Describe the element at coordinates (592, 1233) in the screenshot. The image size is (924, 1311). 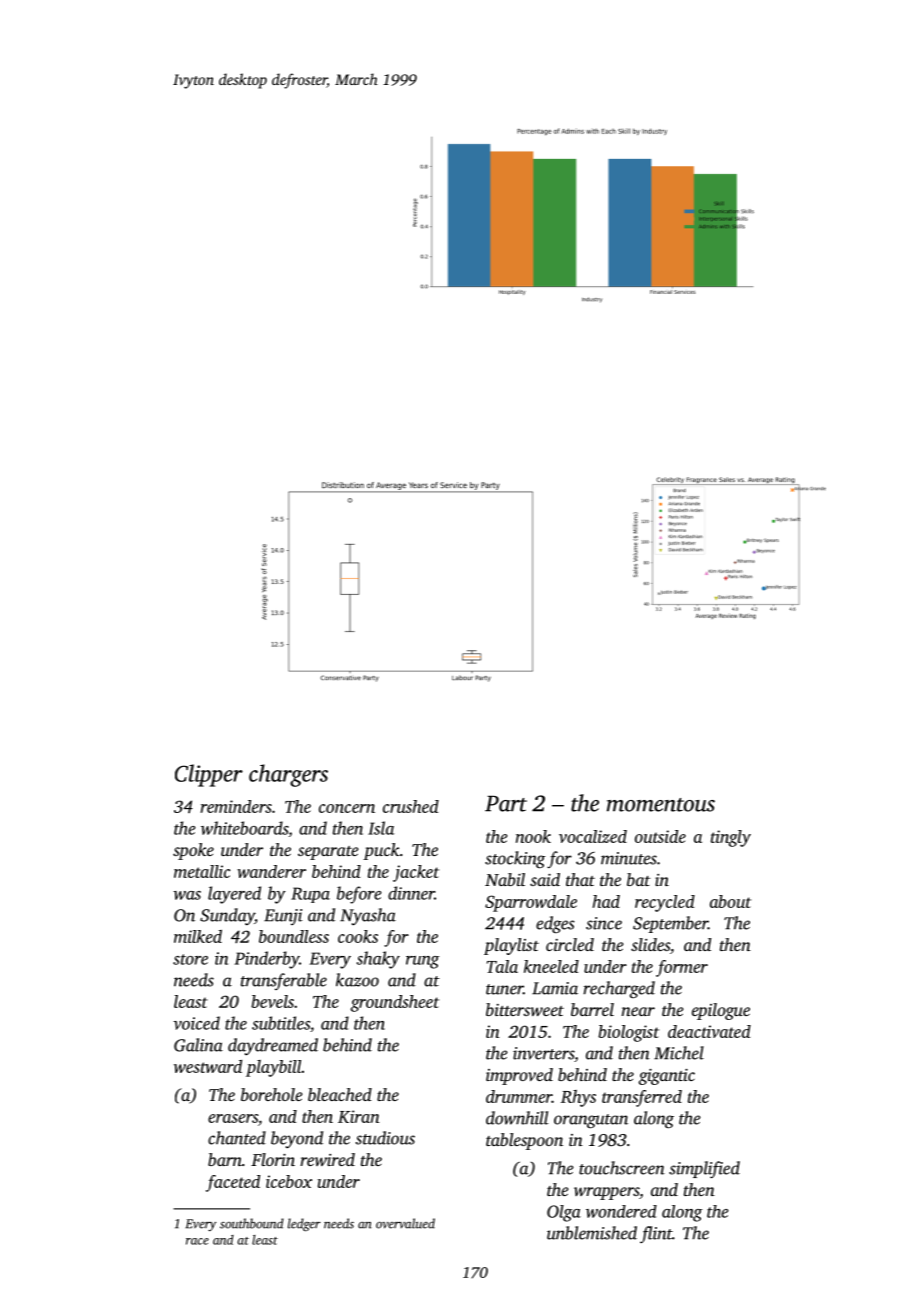
I see `unblemished` at that location.
